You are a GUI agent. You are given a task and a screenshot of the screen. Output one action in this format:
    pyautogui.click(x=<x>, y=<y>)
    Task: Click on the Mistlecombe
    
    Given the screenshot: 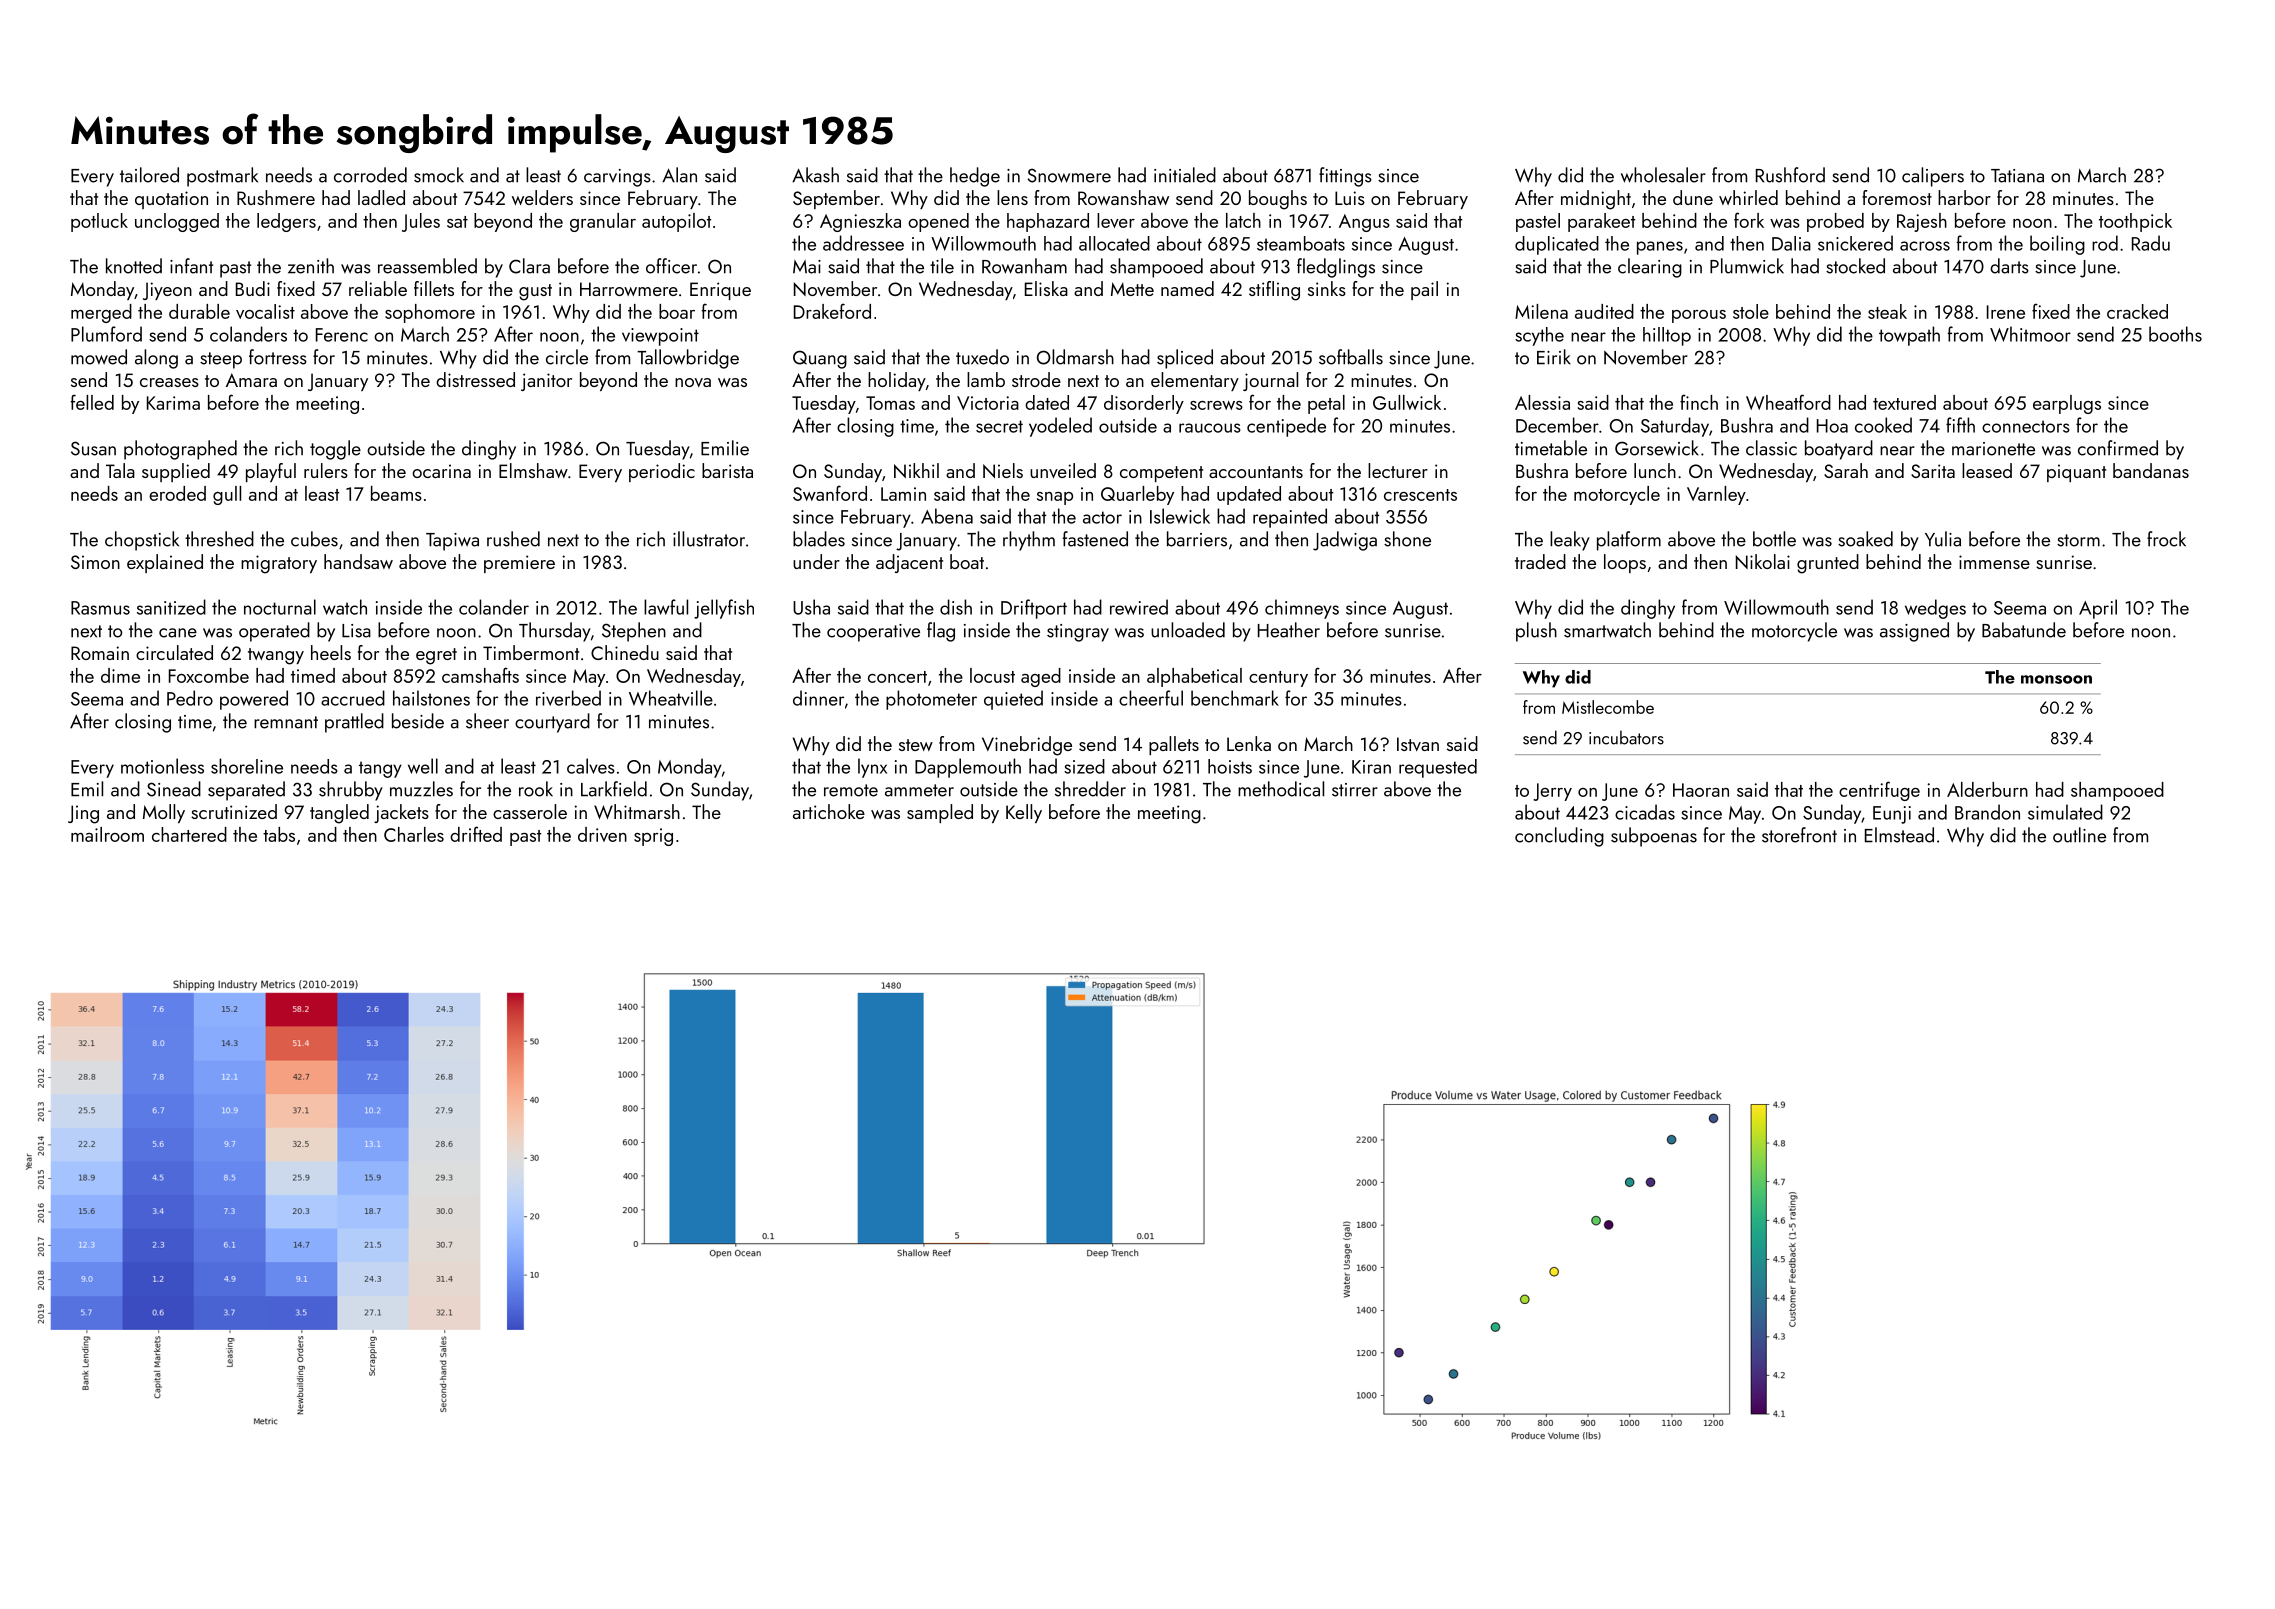 What is the action you would take?
    pyautogui.click(x=1608, y=707)
